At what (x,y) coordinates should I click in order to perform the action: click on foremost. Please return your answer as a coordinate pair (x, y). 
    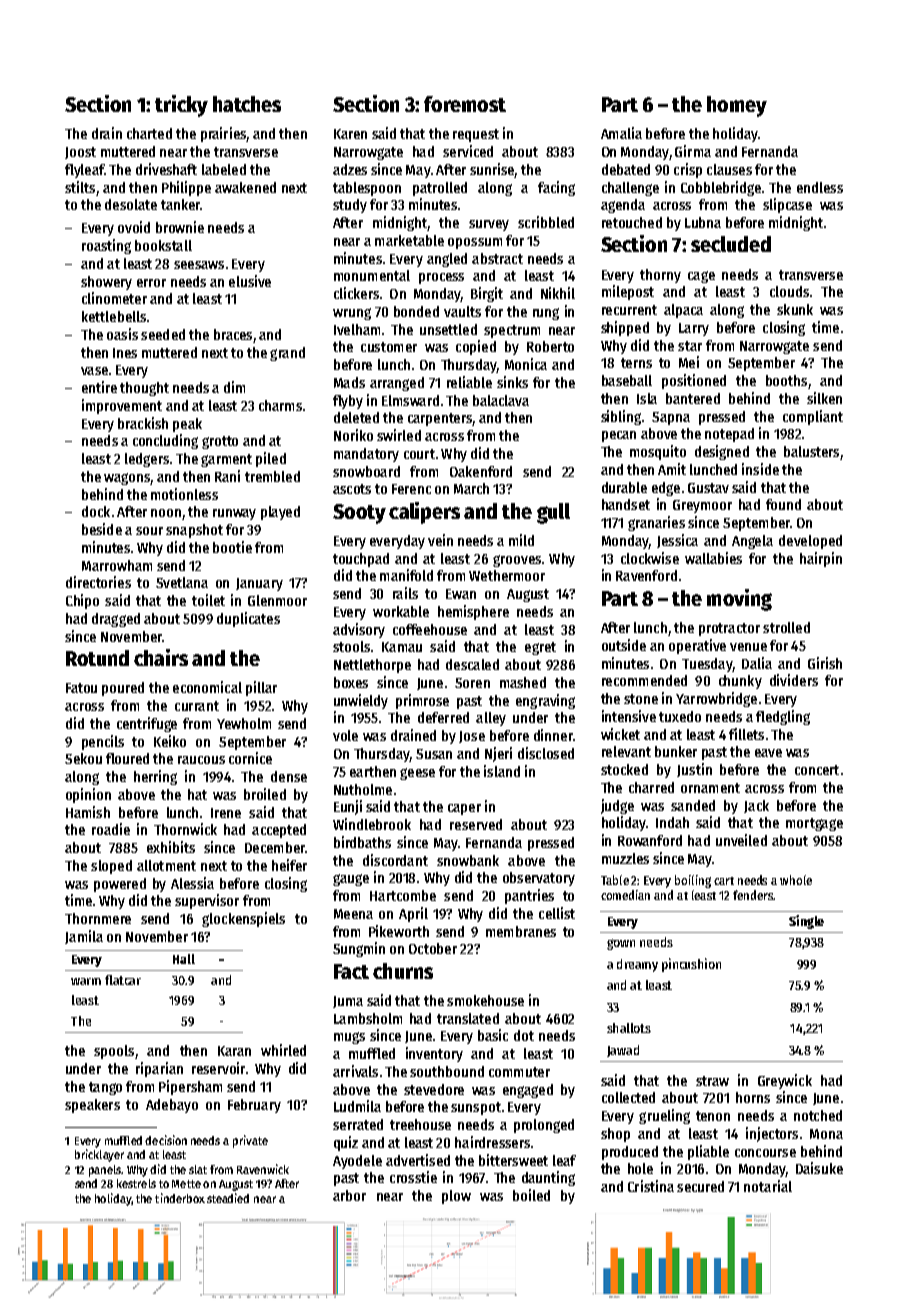
    Looking at the image, I should click on (465, 104).
